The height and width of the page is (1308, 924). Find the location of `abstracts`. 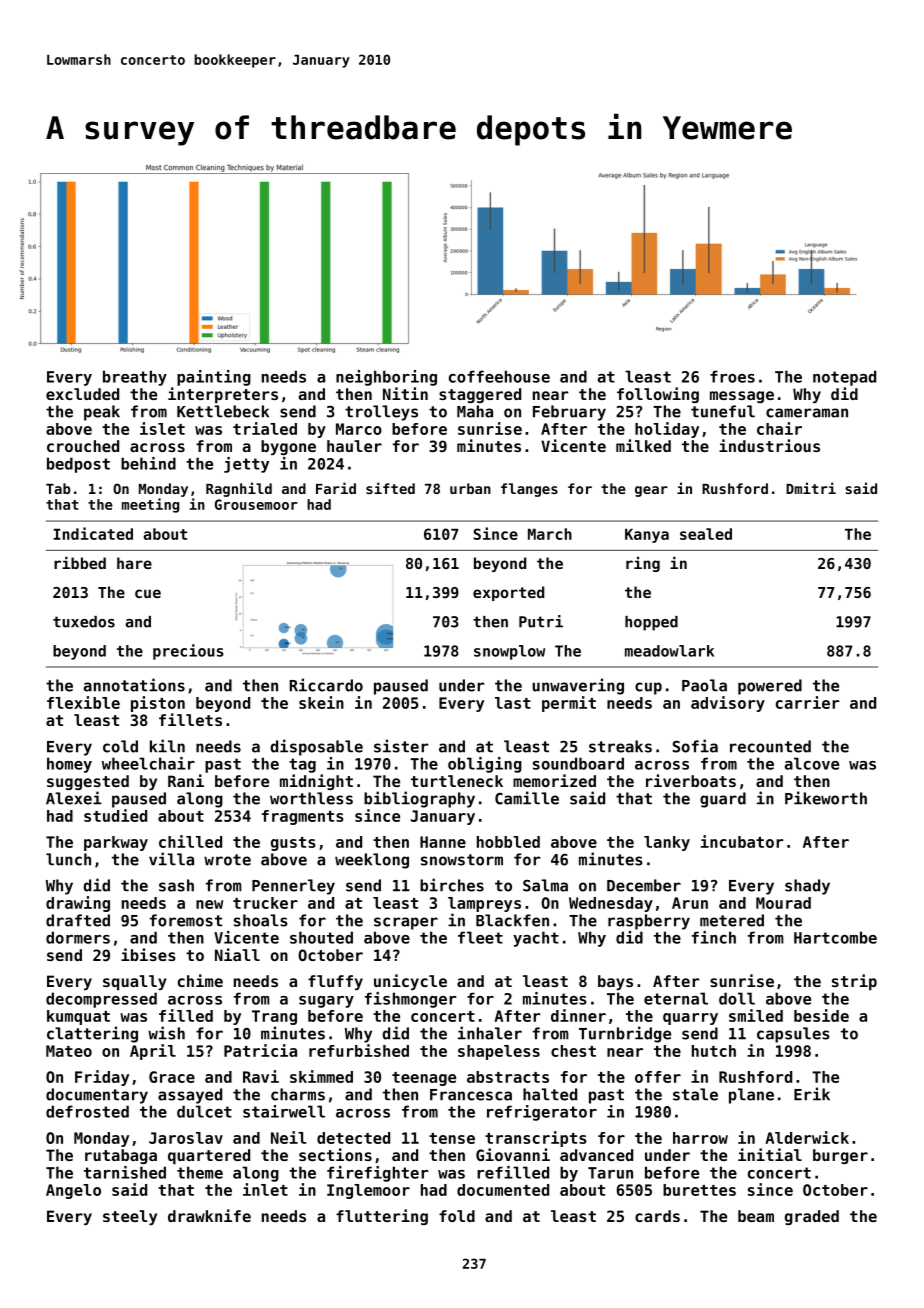

abstracts is located at coordinates (508, 1077).
